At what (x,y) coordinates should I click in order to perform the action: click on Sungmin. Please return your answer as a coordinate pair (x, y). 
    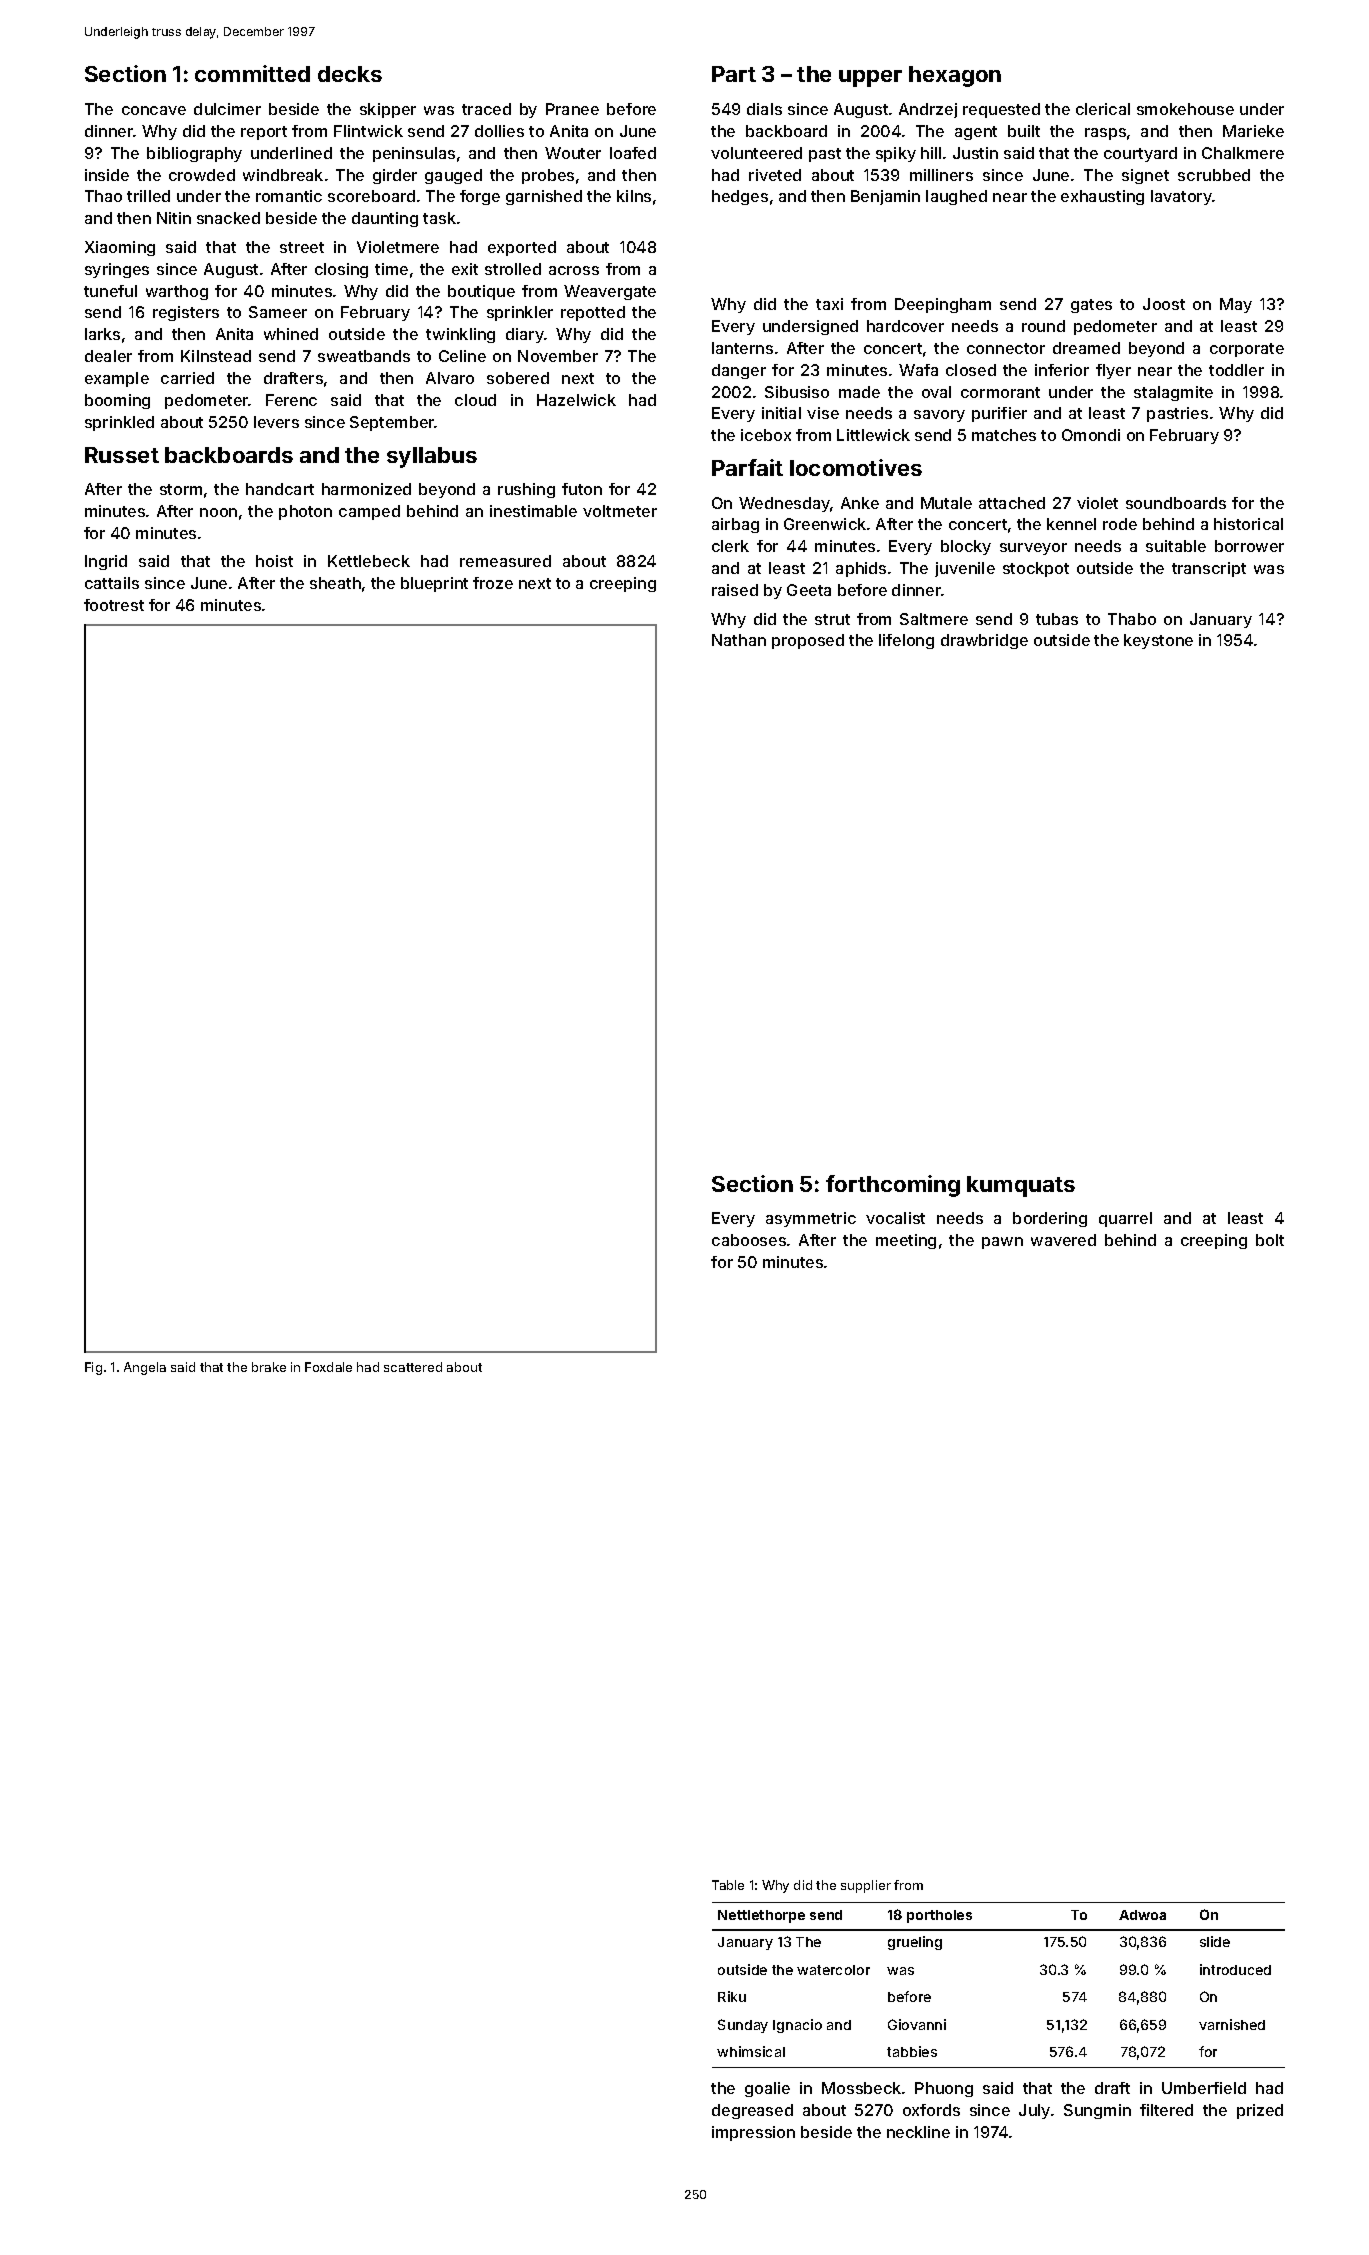
    Looking at the image, I should click on (1097, 2111).
